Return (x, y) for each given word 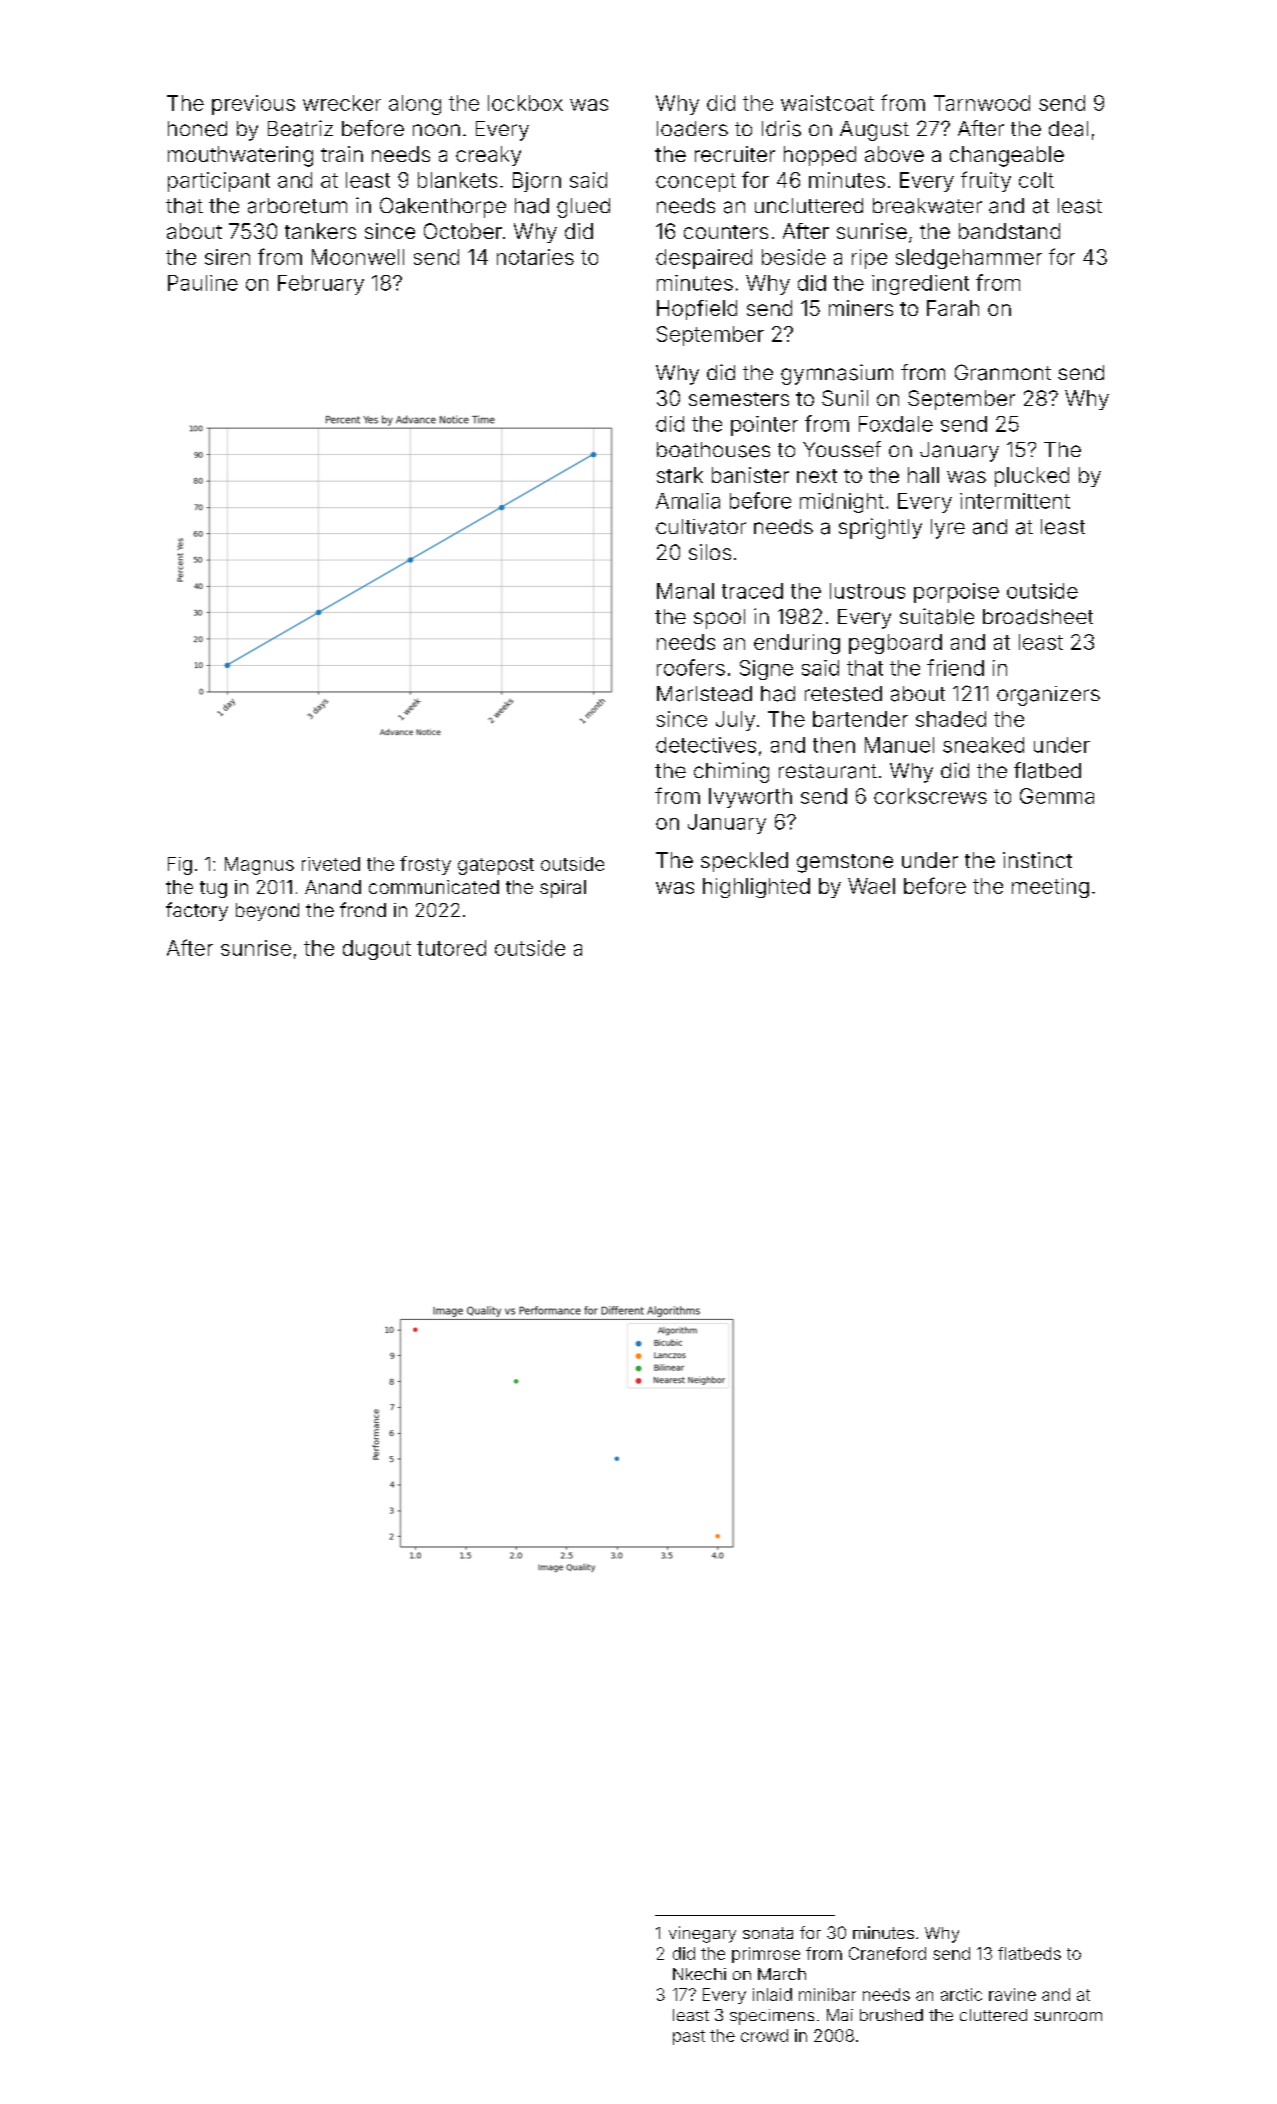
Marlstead (704, 694)
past (689, 2037)
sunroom (1068, 2016)
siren (227, 257)
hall (923, 475)
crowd (764, 2035)
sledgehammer (969, 259)
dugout (377, 950)
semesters (739, 399)
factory (197, 911)
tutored (451, 948)
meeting (1050, 888)
